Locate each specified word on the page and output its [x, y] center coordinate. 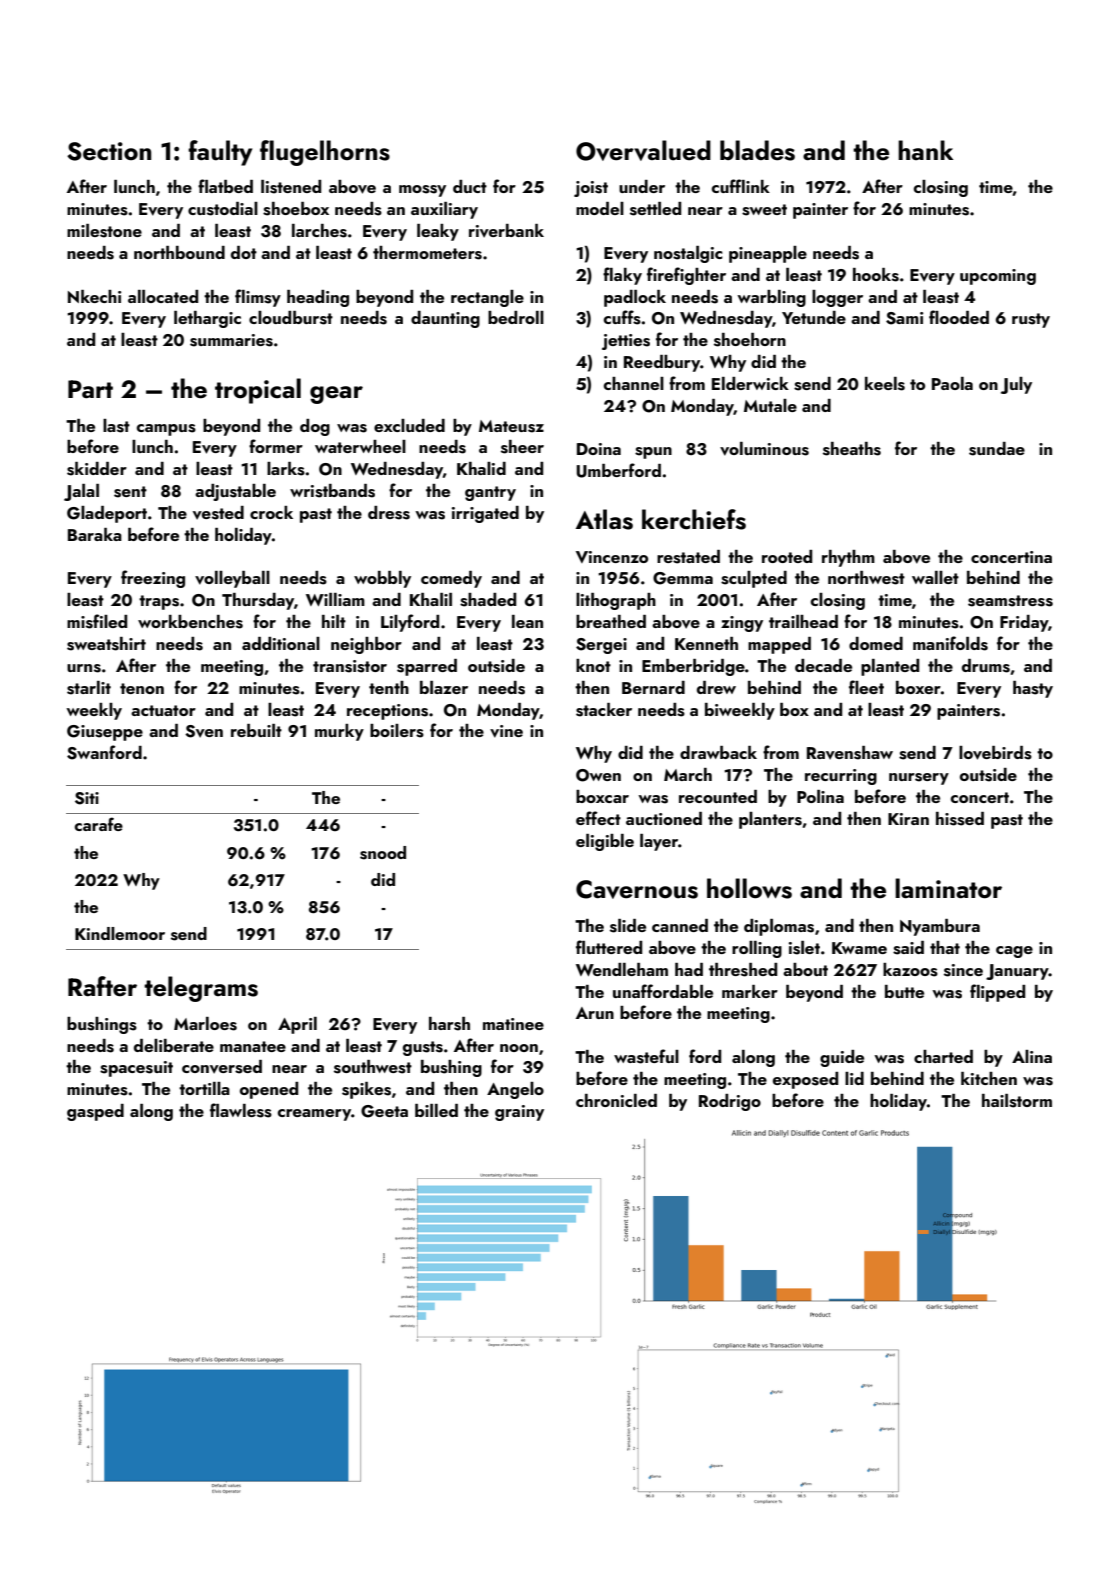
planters [770, 820]
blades [757, 150]
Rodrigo [730, 1102]
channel [634, 383]
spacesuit [136, 1069]
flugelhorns [325, 153]
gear [336, 395]
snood [383, 853]
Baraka [95, 534]
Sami [904, 318]
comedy [451, 579]
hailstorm [1017, 1101]
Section [109, 151]
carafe [99, 824]
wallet [935, 577]
